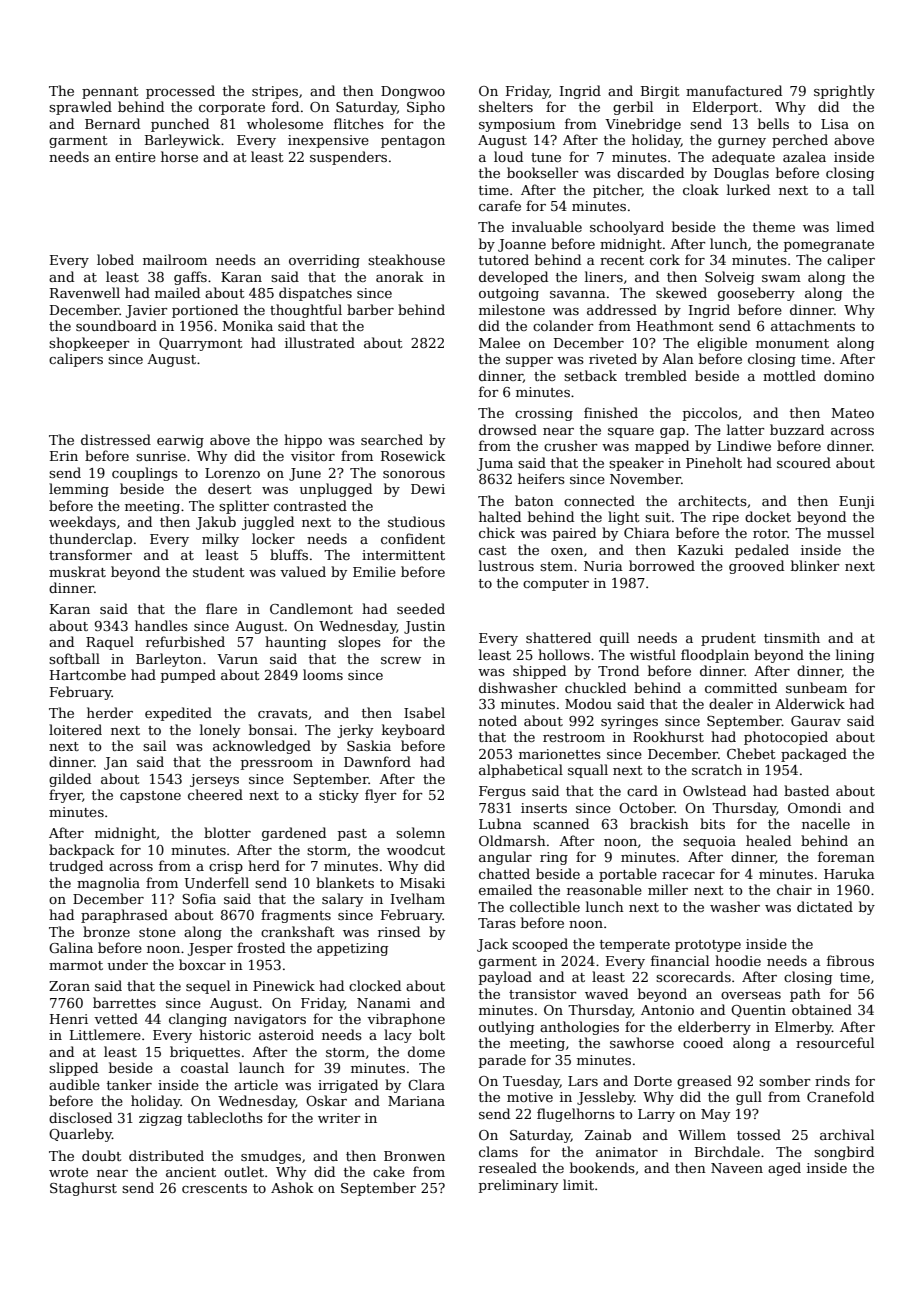 This image has height=1308, width=924. What do you see at coordinates (508, 429) in the image?
I see `drowsed` at bounding box center [508, 429].
